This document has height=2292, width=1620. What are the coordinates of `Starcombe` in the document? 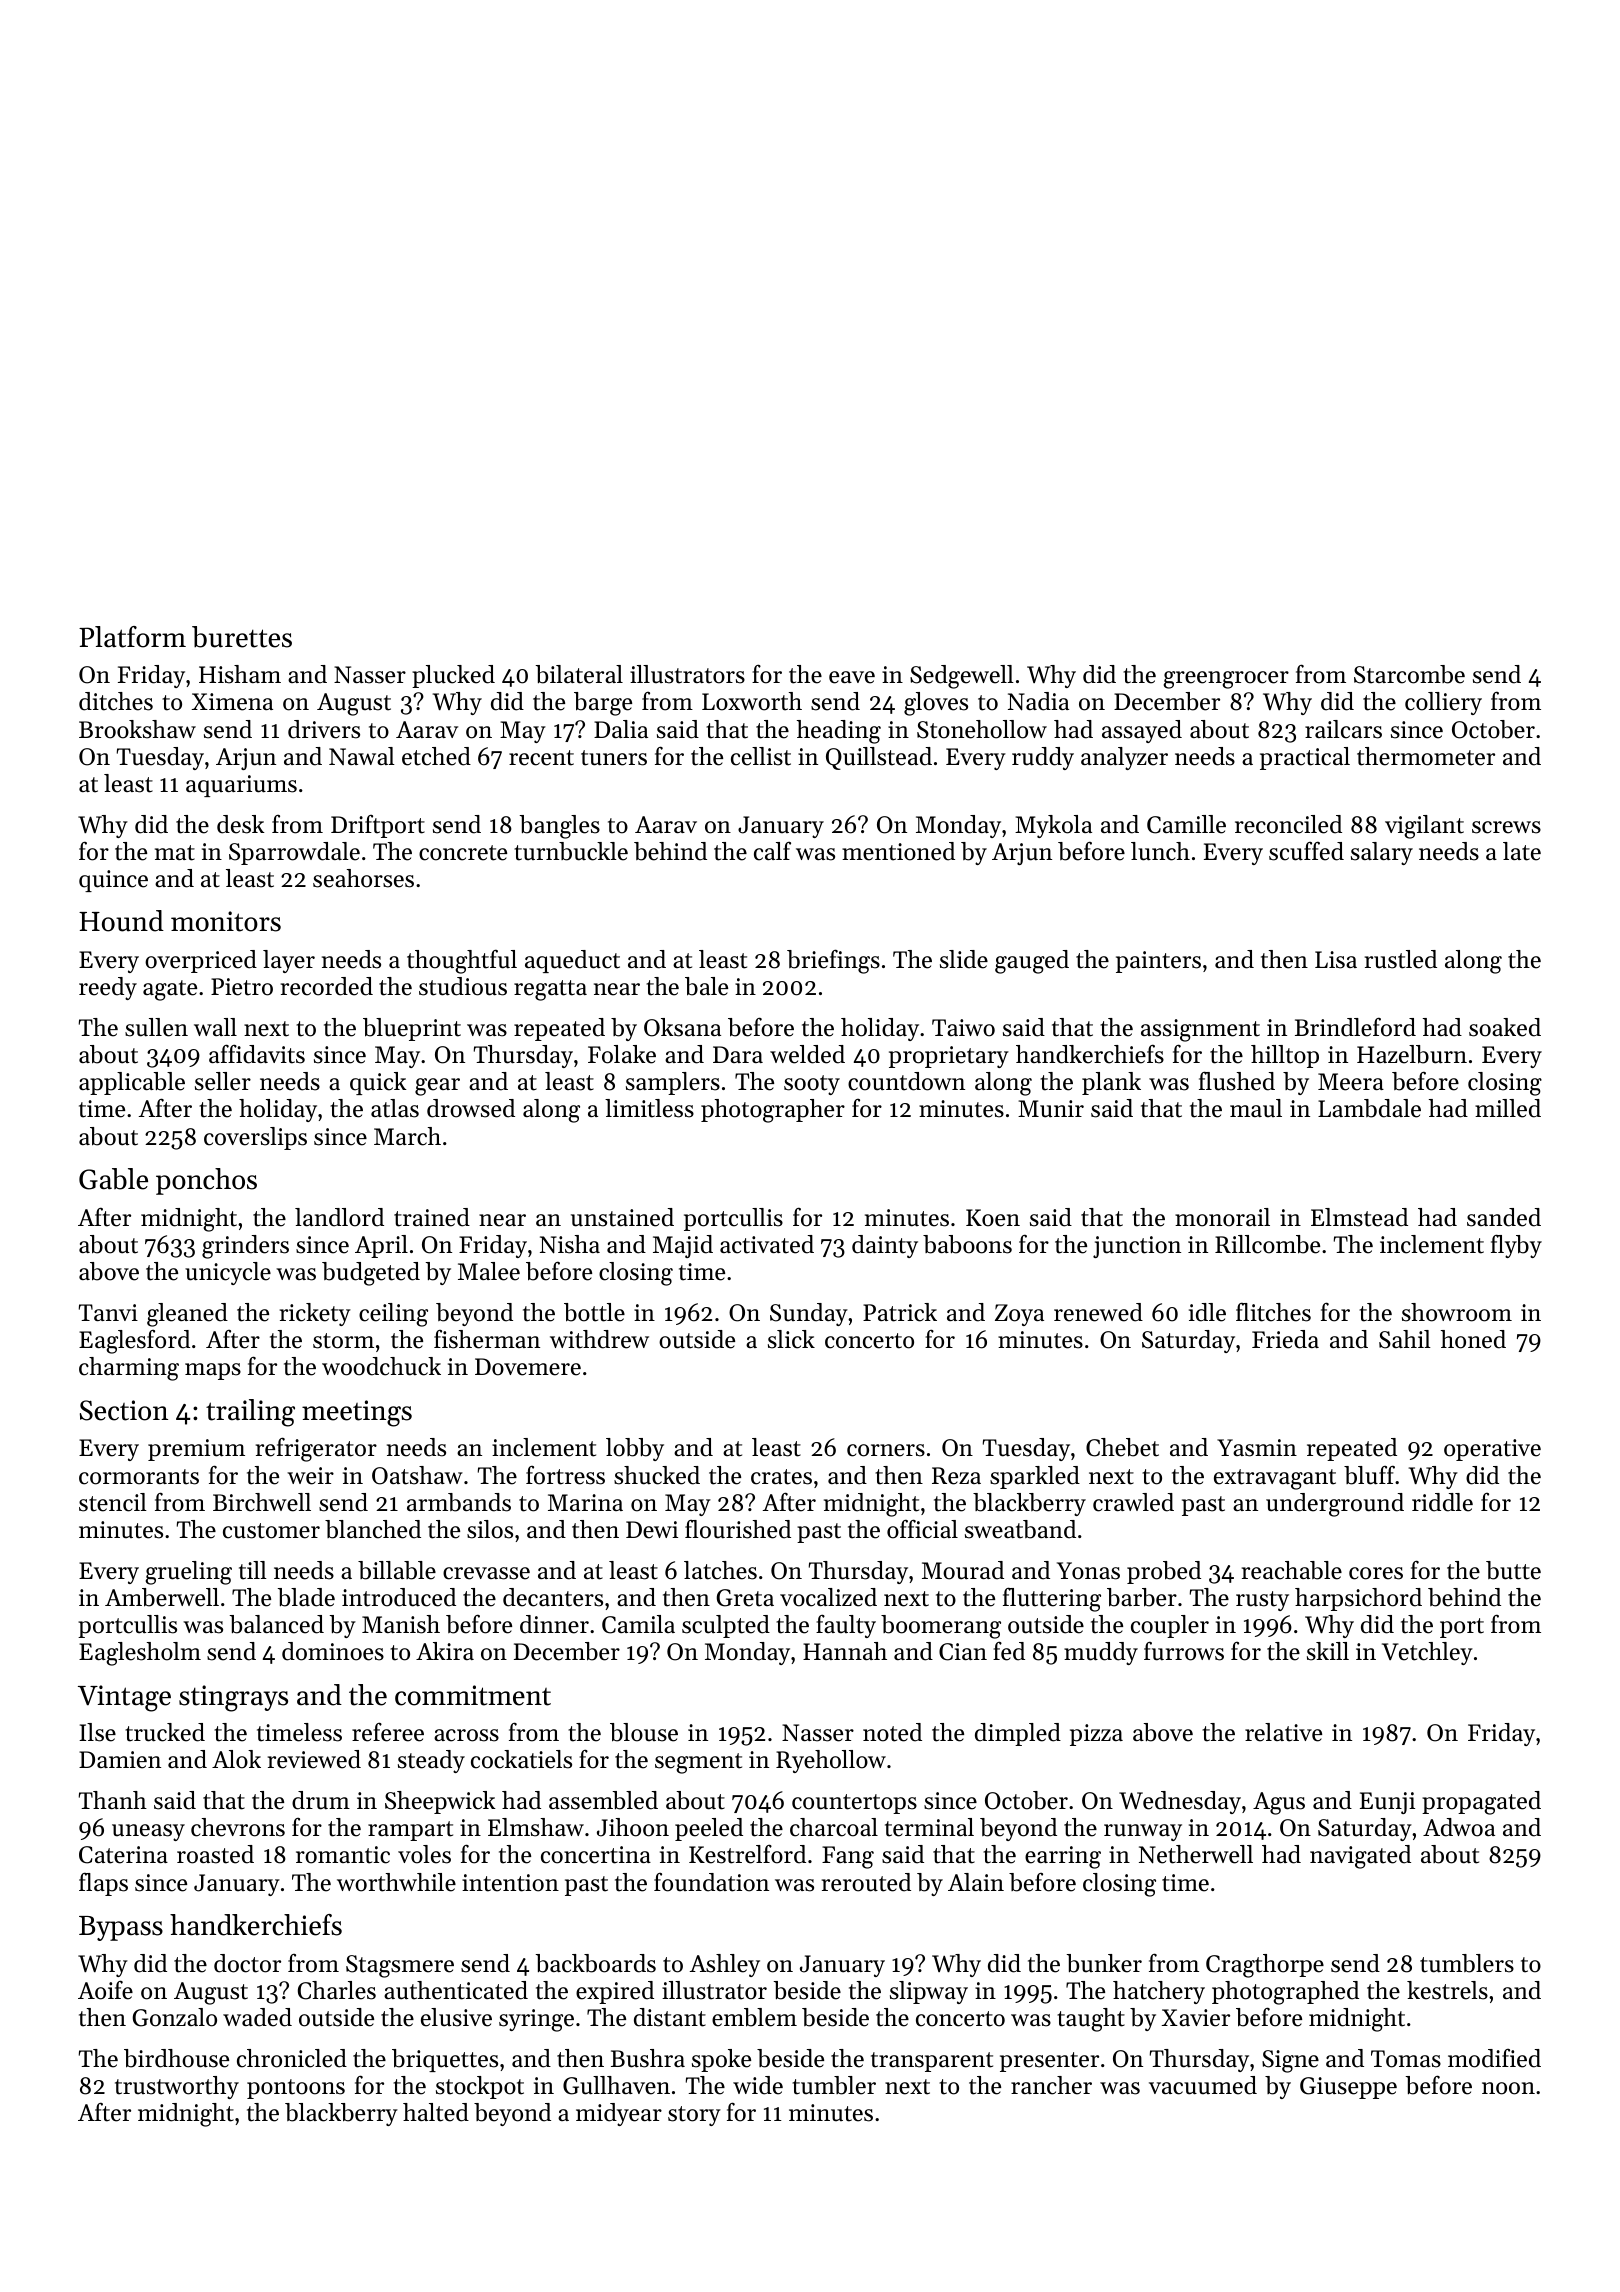 It's located at (1409, 674).
